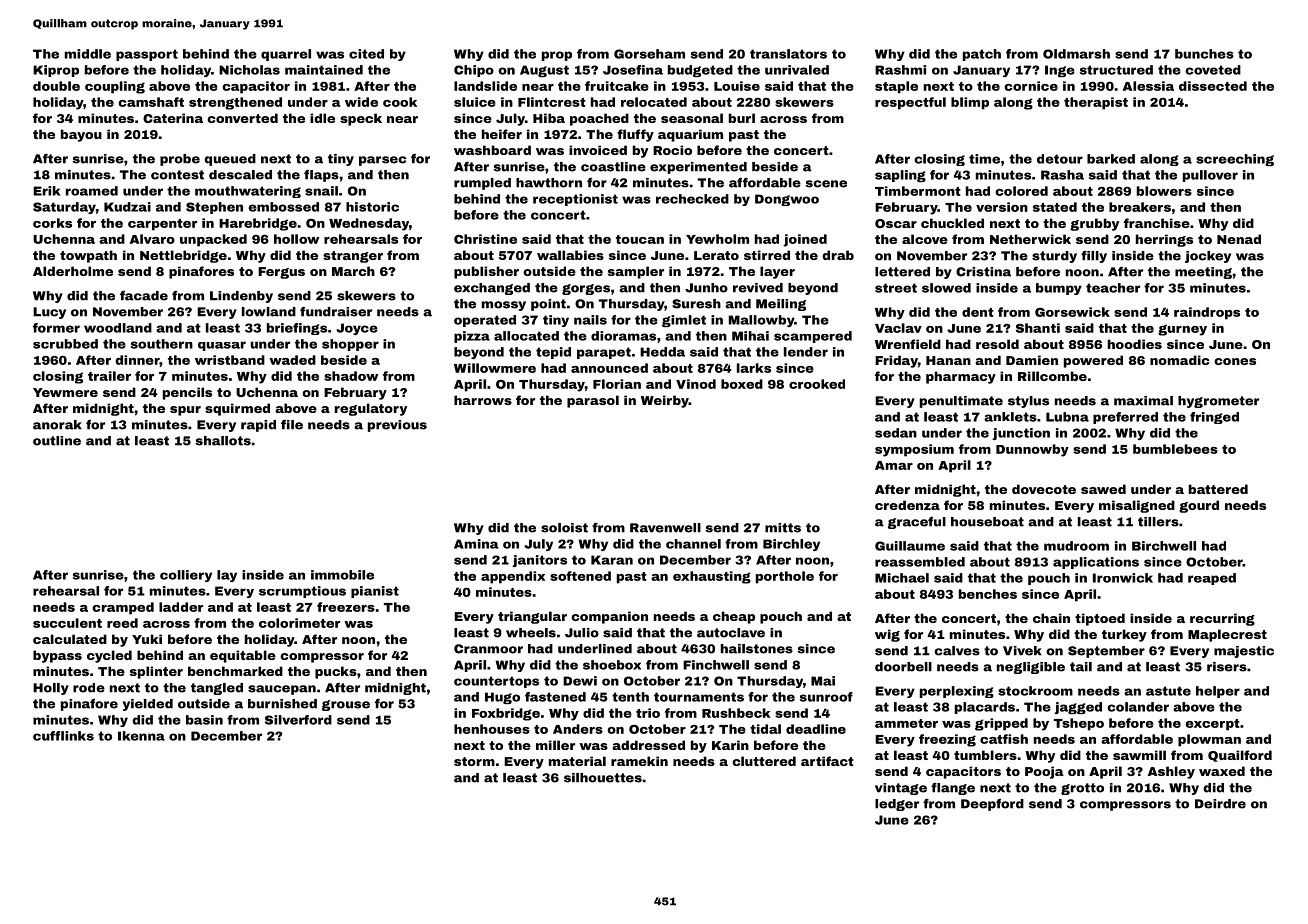 The image size is (1308, 924). Describe the element at coordinates (1028, 402) in the screenshot. I see `stylus` at that location.
